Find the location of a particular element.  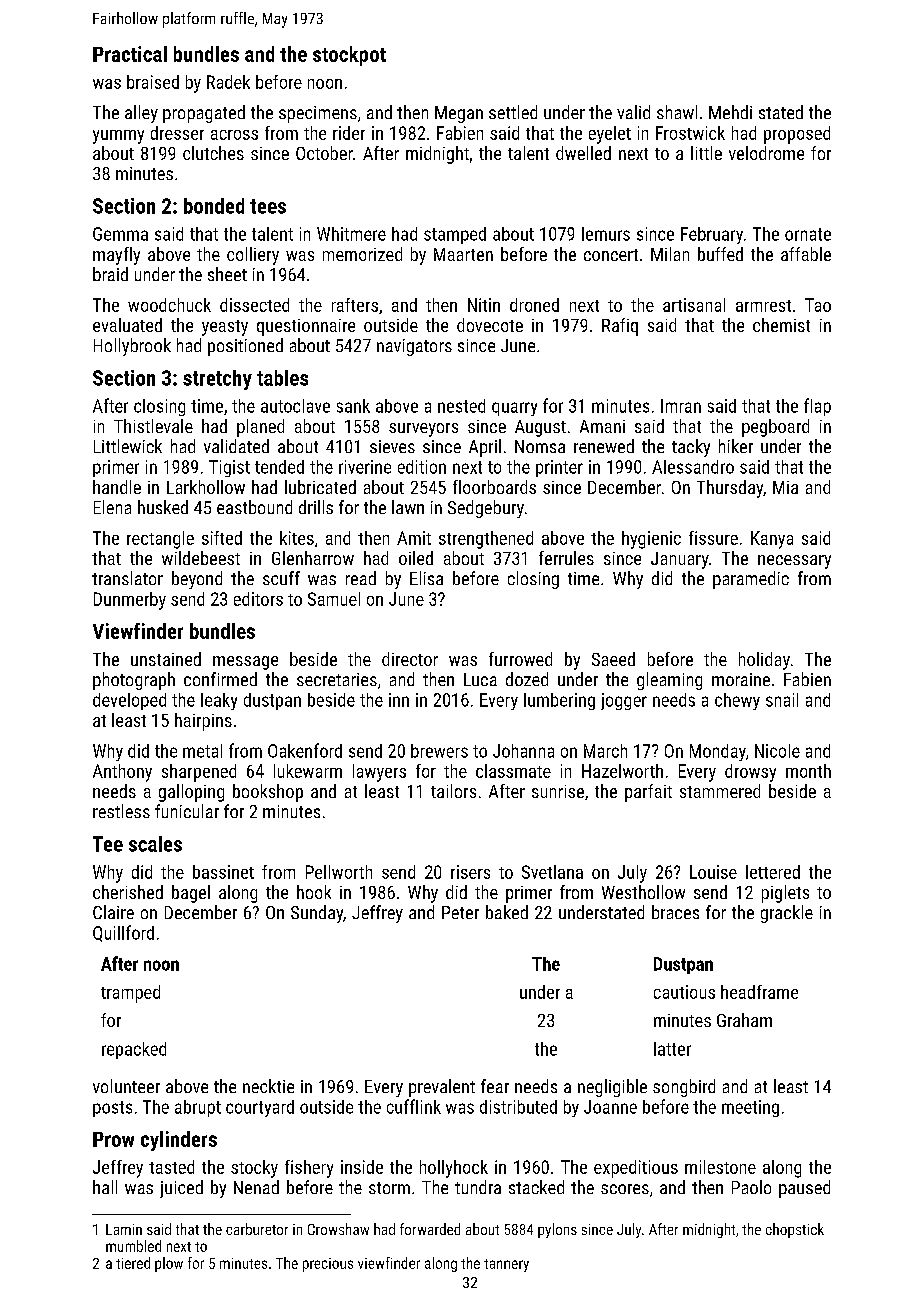

chopstick is located at coordinates (795, 1230).
